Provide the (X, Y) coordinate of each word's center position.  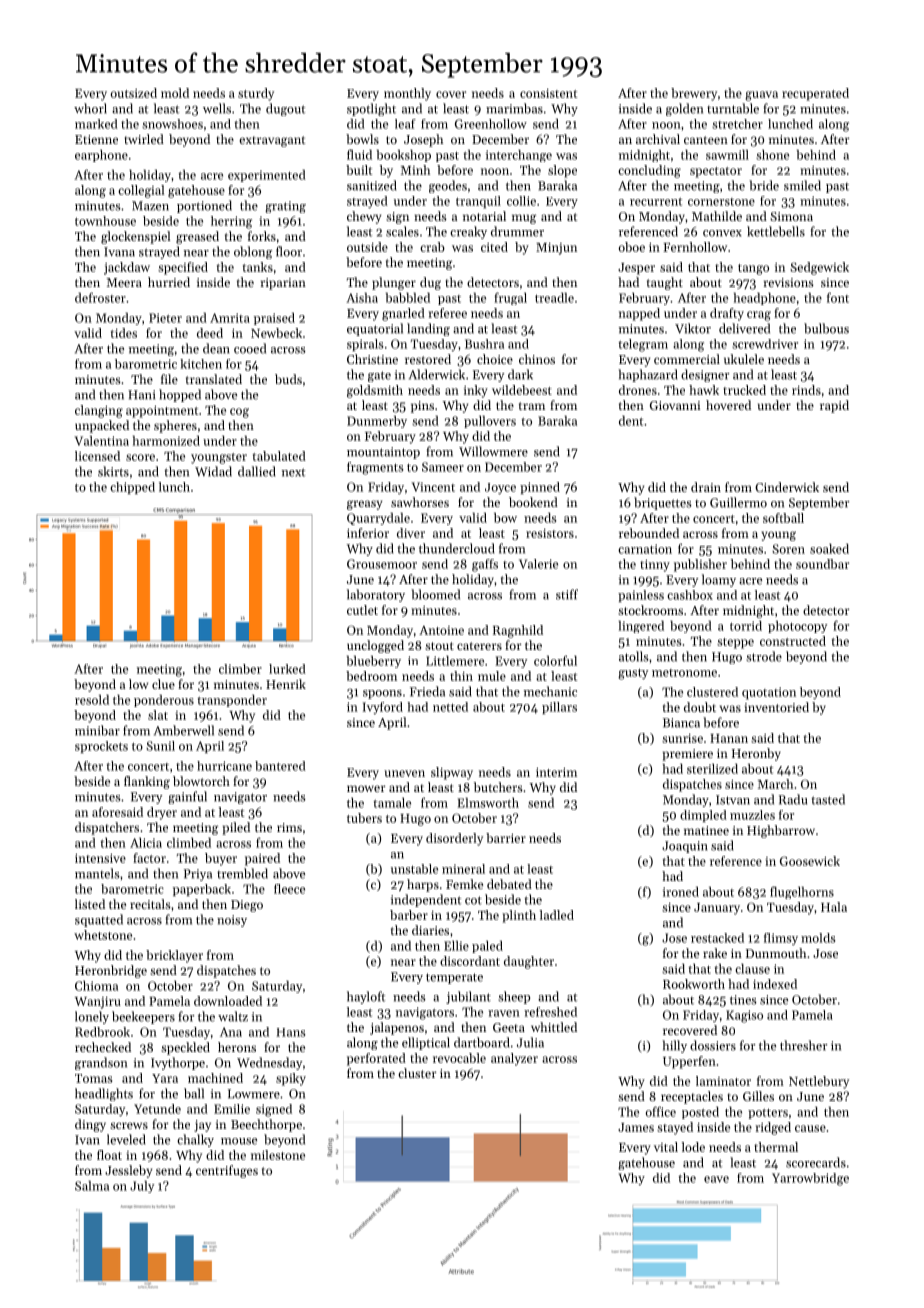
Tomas (93, 1078)
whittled (554, 1027)
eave (716, 1179)
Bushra (484, 344)
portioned (204, 206)
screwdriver (765, 344)
